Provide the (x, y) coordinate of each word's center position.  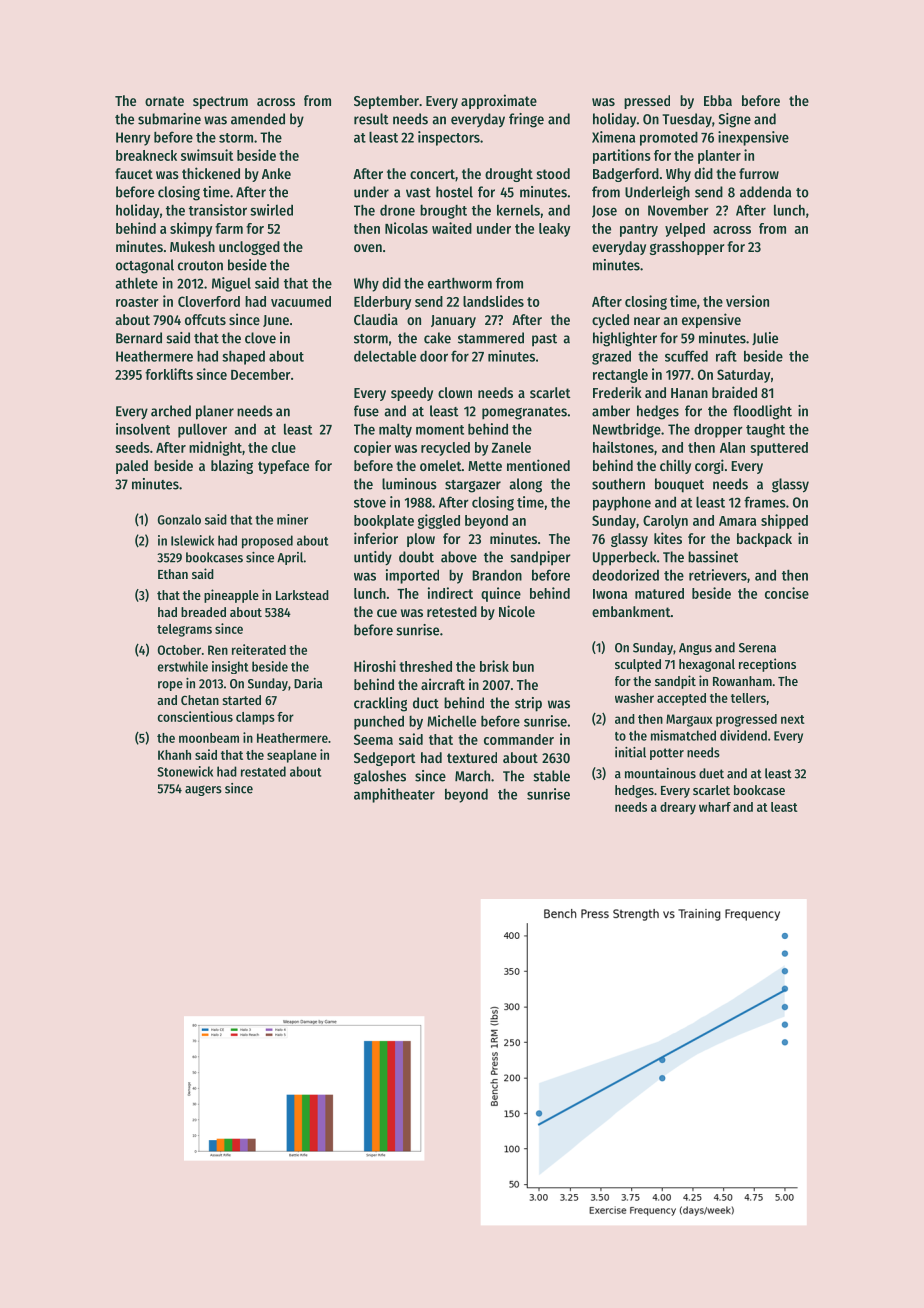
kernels (518, 210)
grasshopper (687, 248)
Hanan (689, 393)
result (371, 119)
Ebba (718, 100)
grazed (611, 358)
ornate (164, 101)
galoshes (380, 777)
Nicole (517, 611)
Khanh (174, 755)
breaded (203, 612)
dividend (743, 735)
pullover (202, 430)
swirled (271, 210)
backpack (764, 540)
